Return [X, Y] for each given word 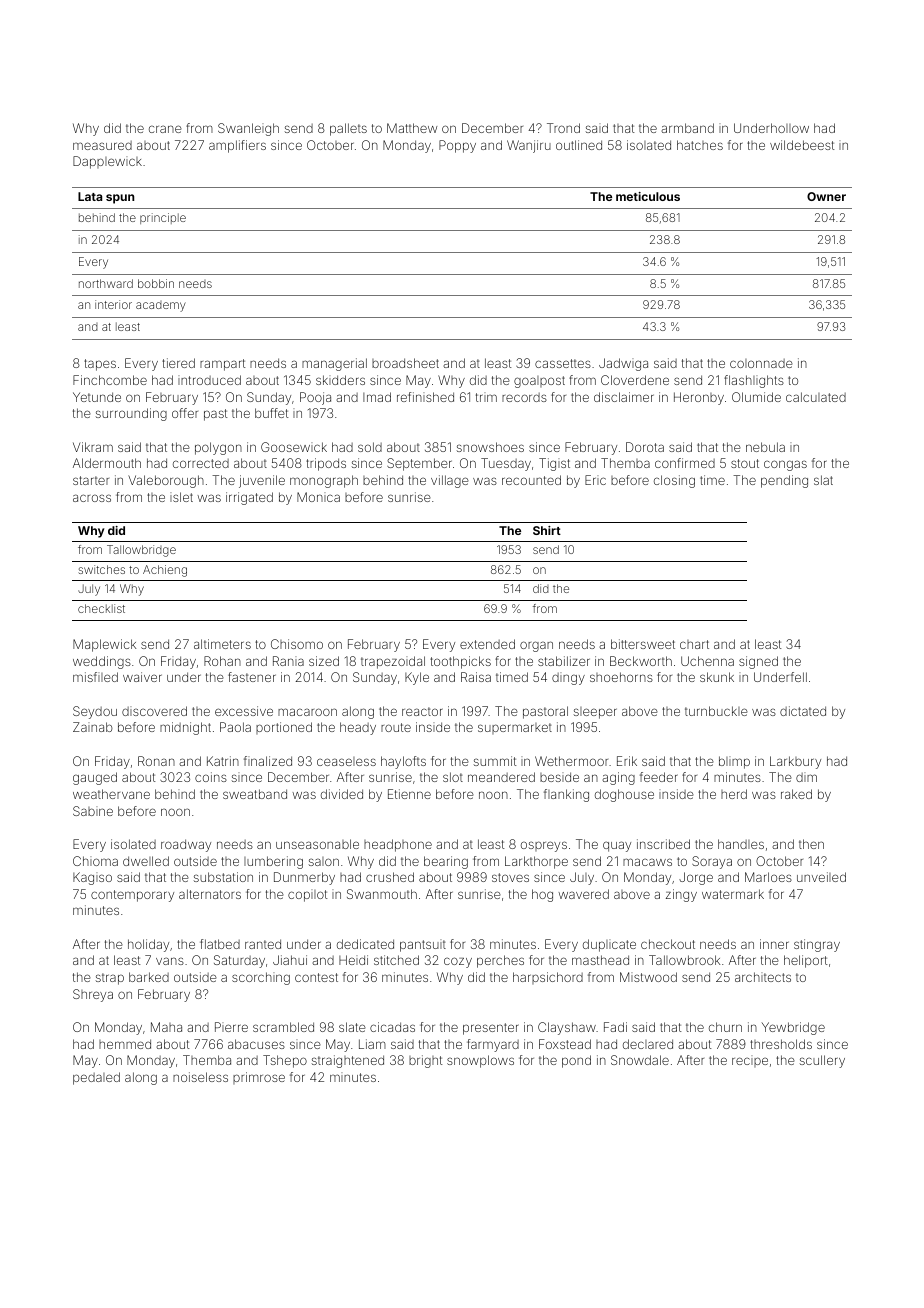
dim [806, 777]
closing [674, 481]
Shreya [93, 995]
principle [163, 218]
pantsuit [423, 945]
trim [486, 397]
